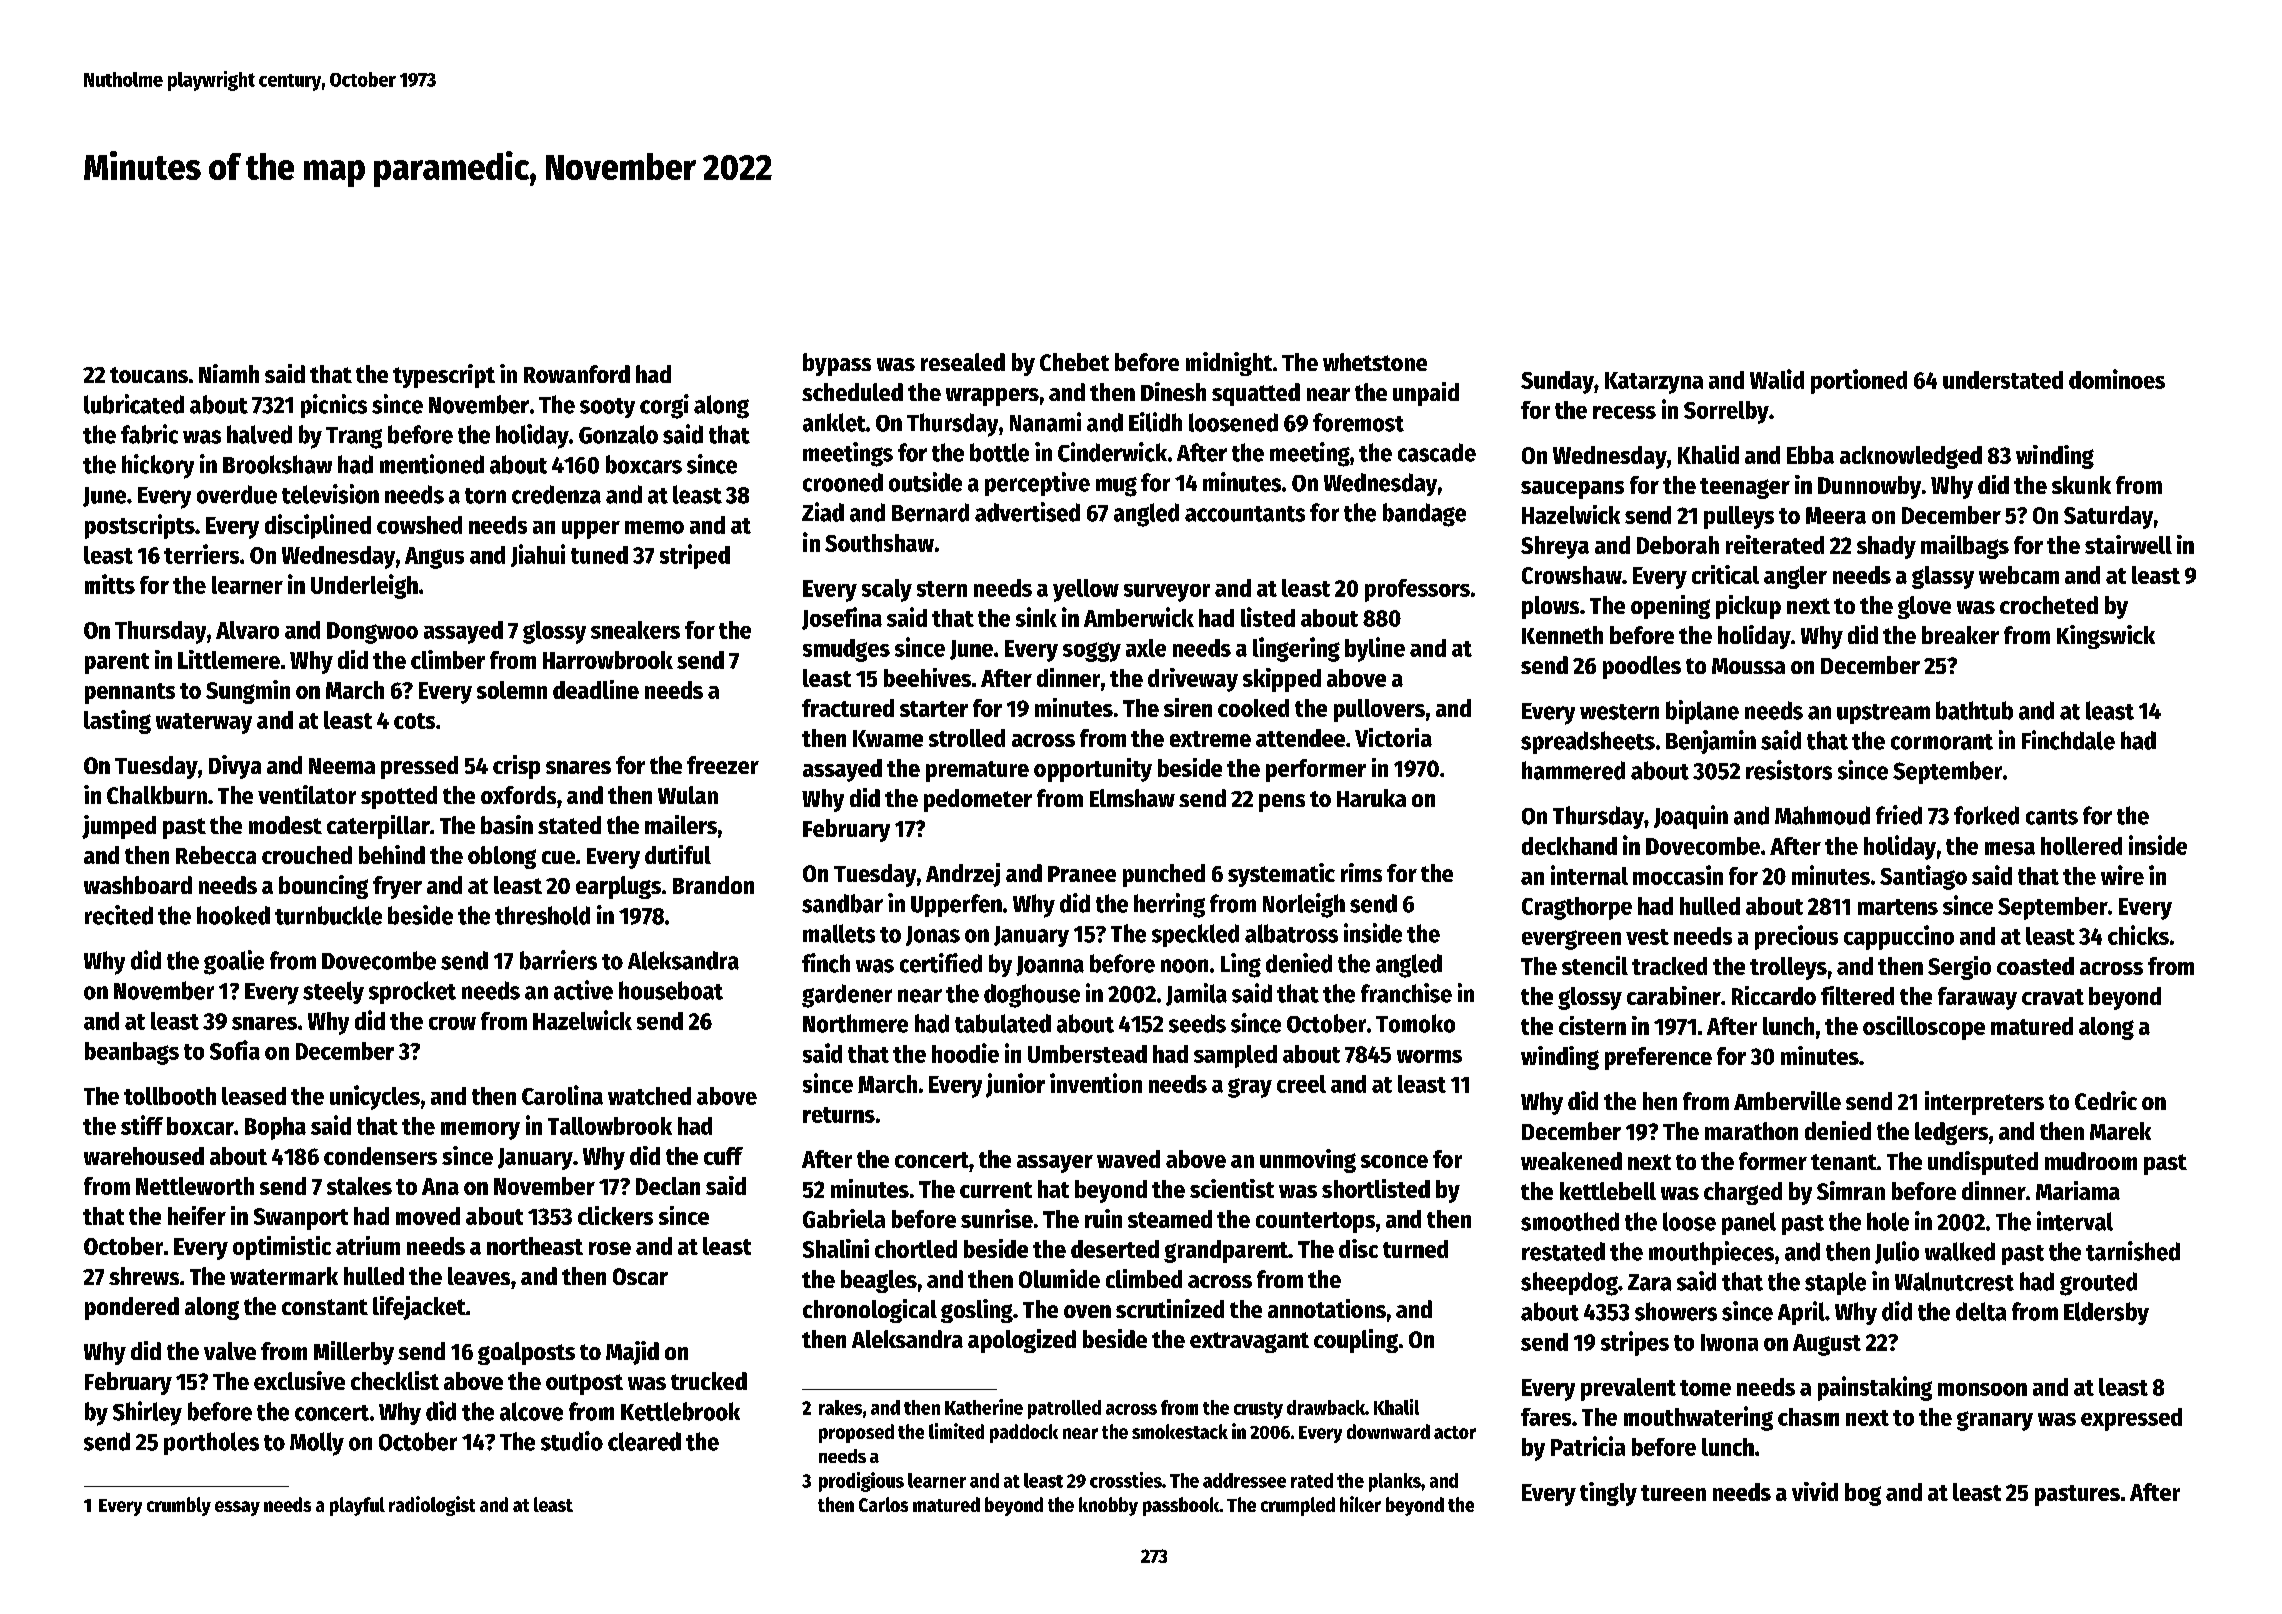  What do you see at coordinates (2053, 997) in the image?
I see `cravat` at bounding box center [2053, 997].
